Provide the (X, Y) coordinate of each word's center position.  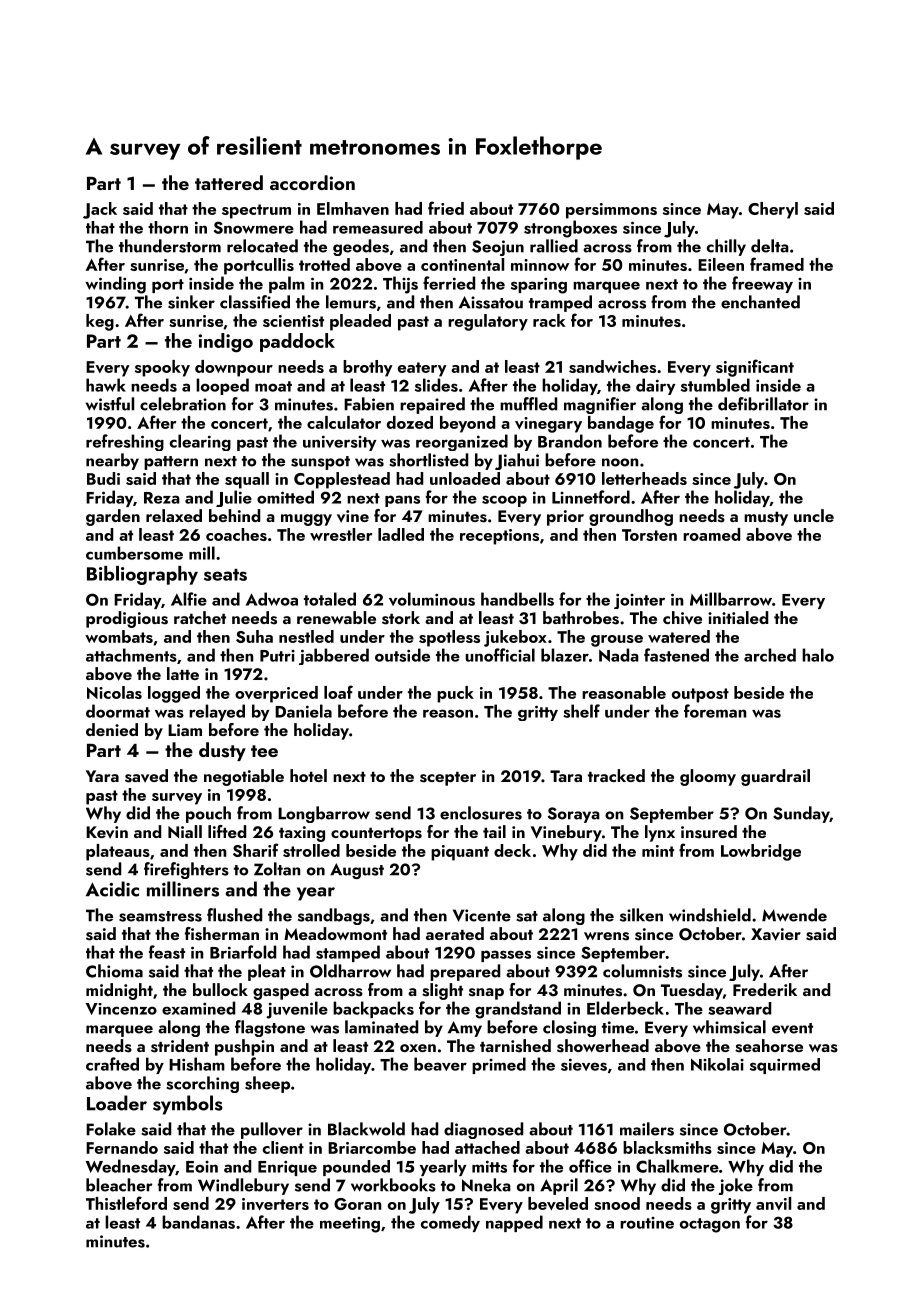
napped (514, 1223)
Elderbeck (625, 1008)
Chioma (114, 971)
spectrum (256, 211)
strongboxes (570, 229)
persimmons (611, 211)
